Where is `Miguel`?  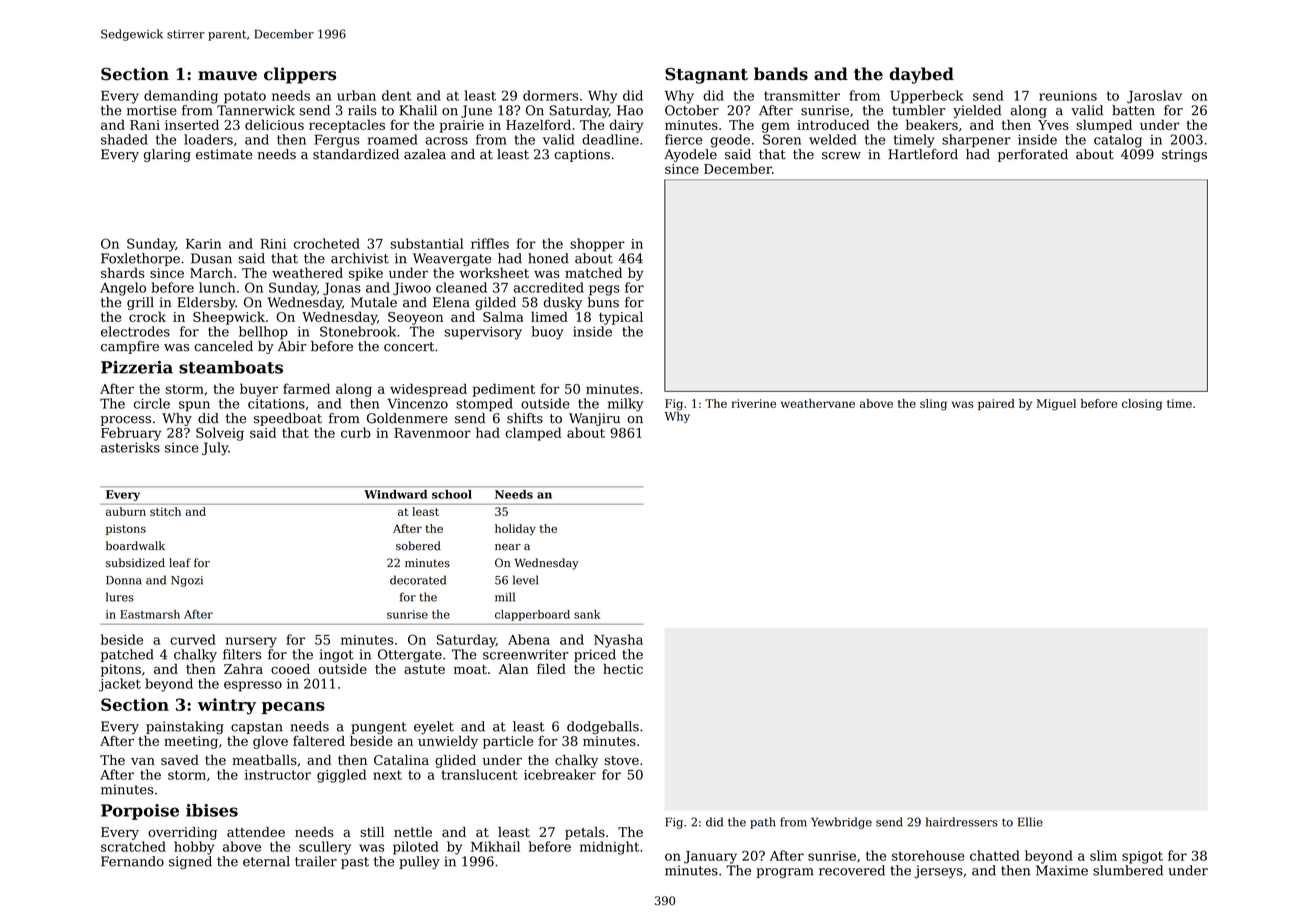
Miguel is located at coordinates (1056, 405).
